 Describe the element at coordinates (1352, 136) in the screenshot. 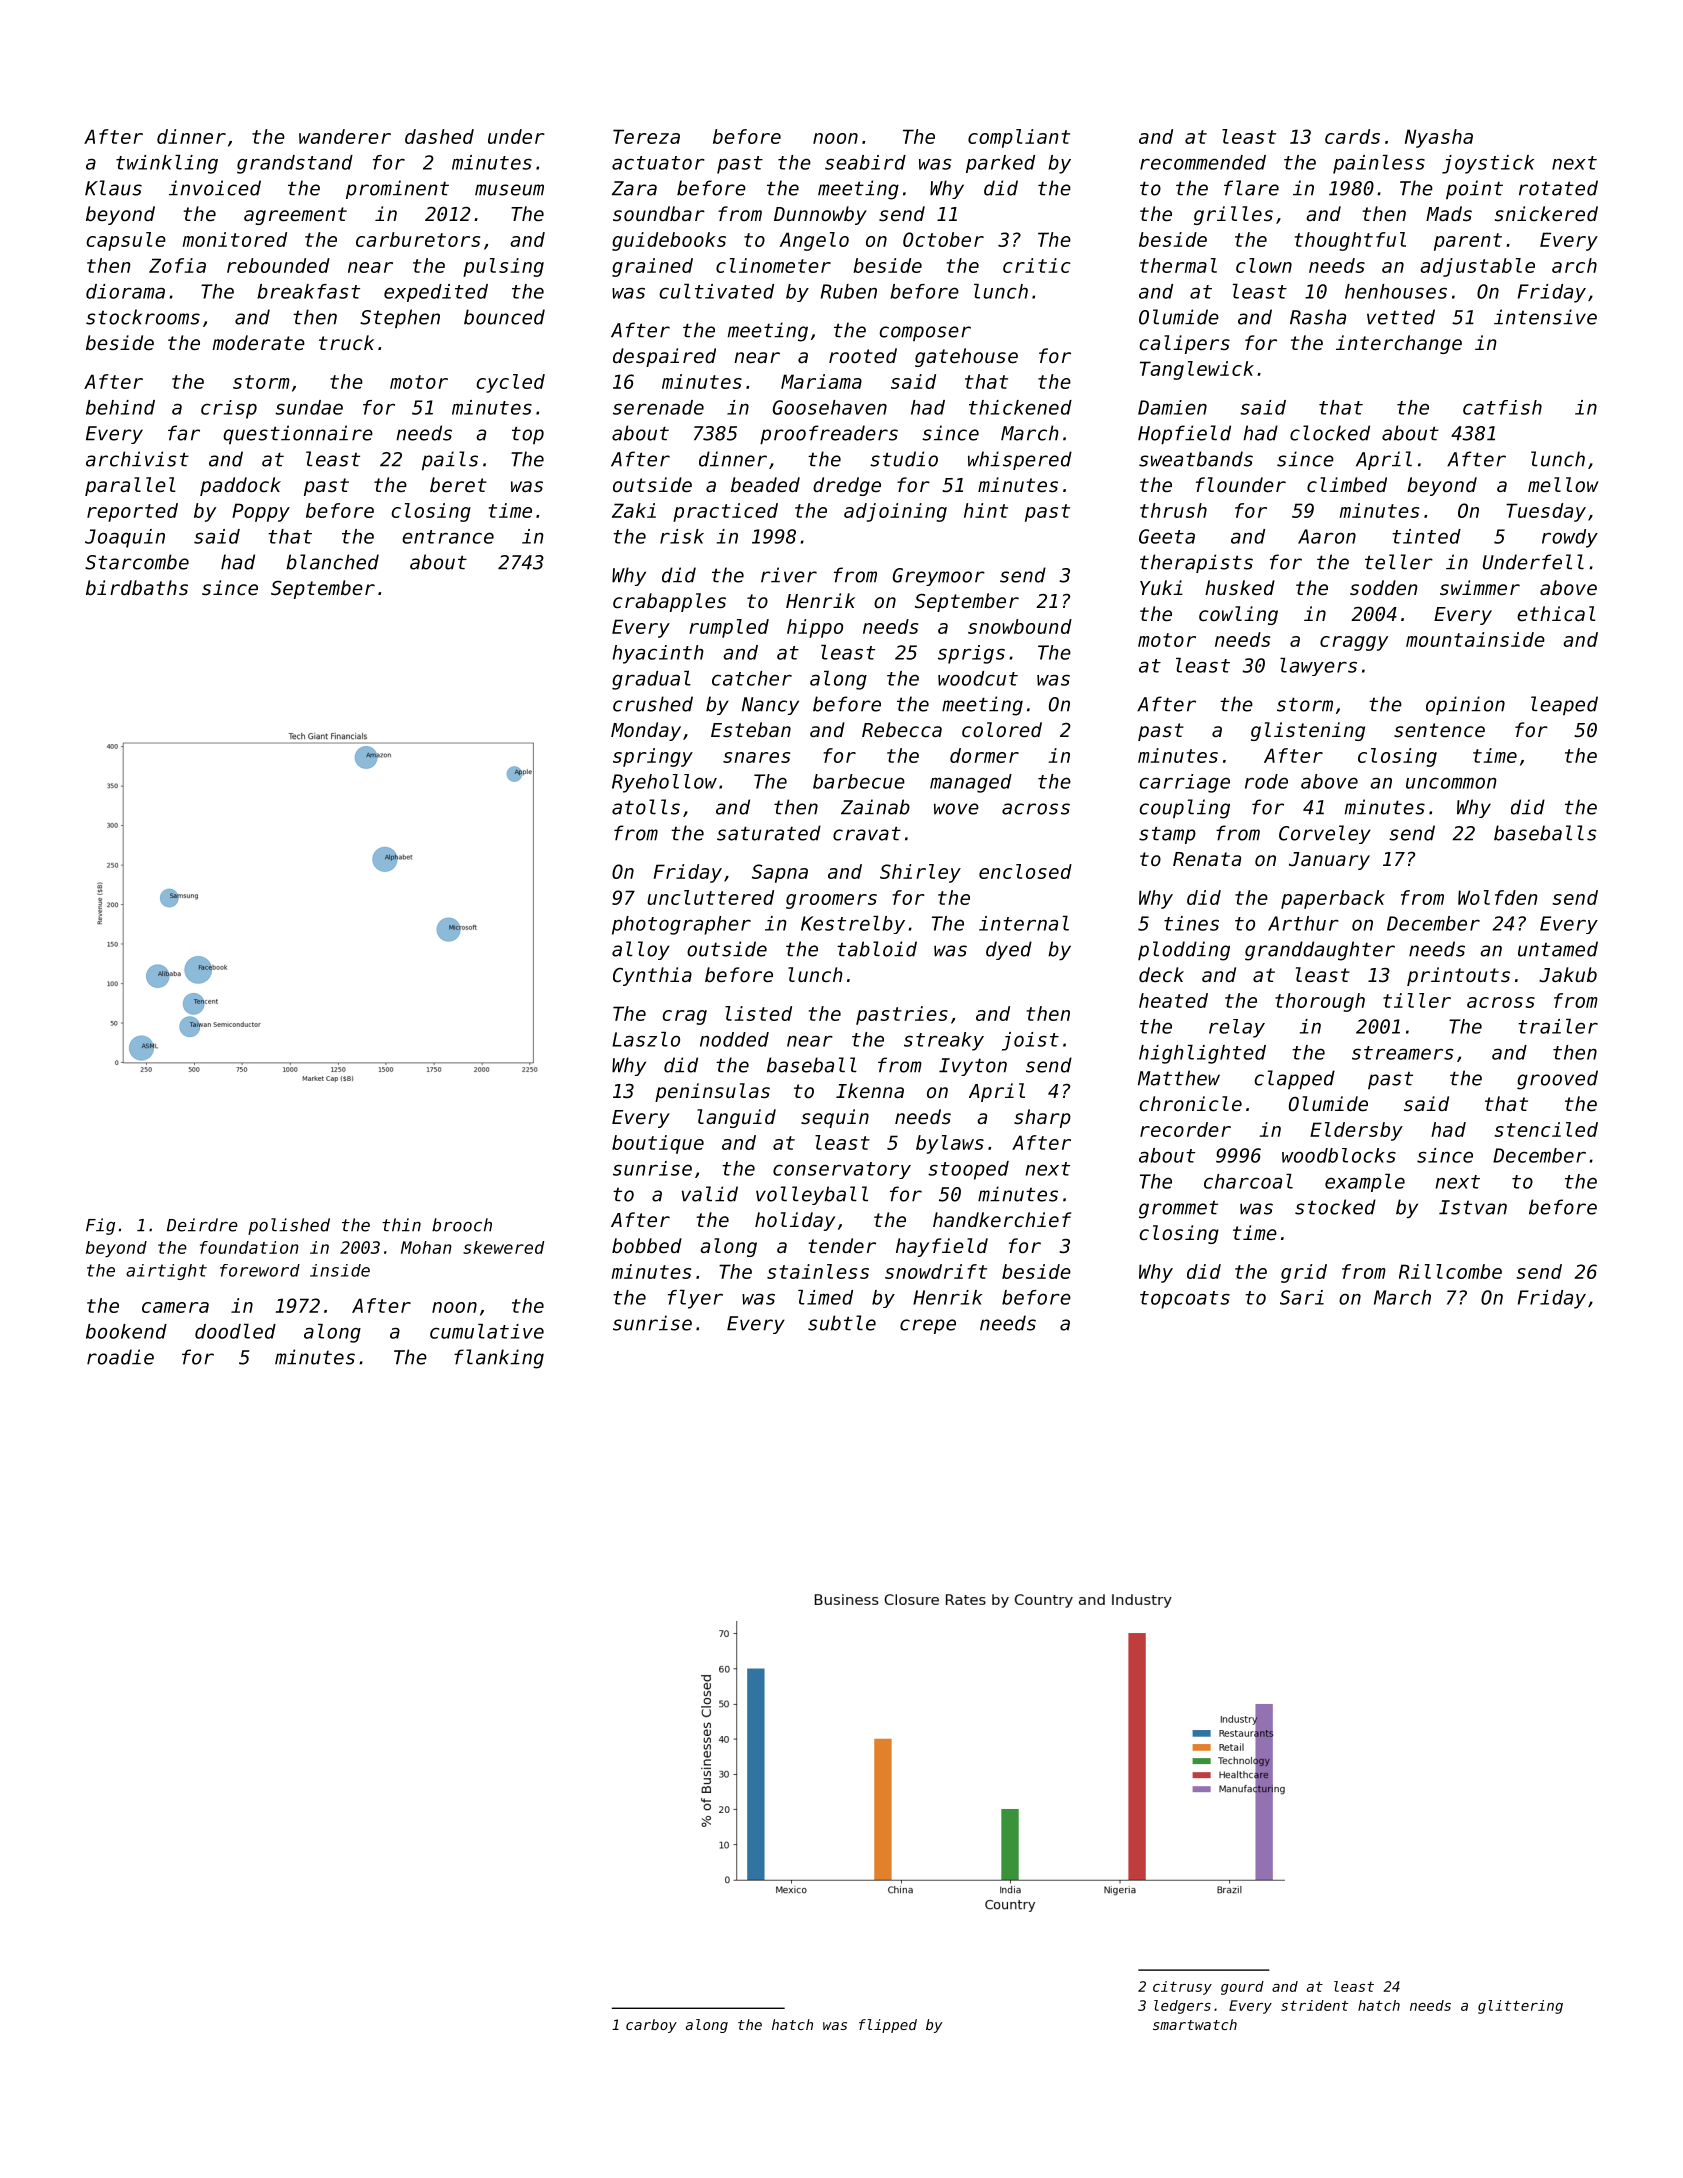

I see `cards` at that location.
